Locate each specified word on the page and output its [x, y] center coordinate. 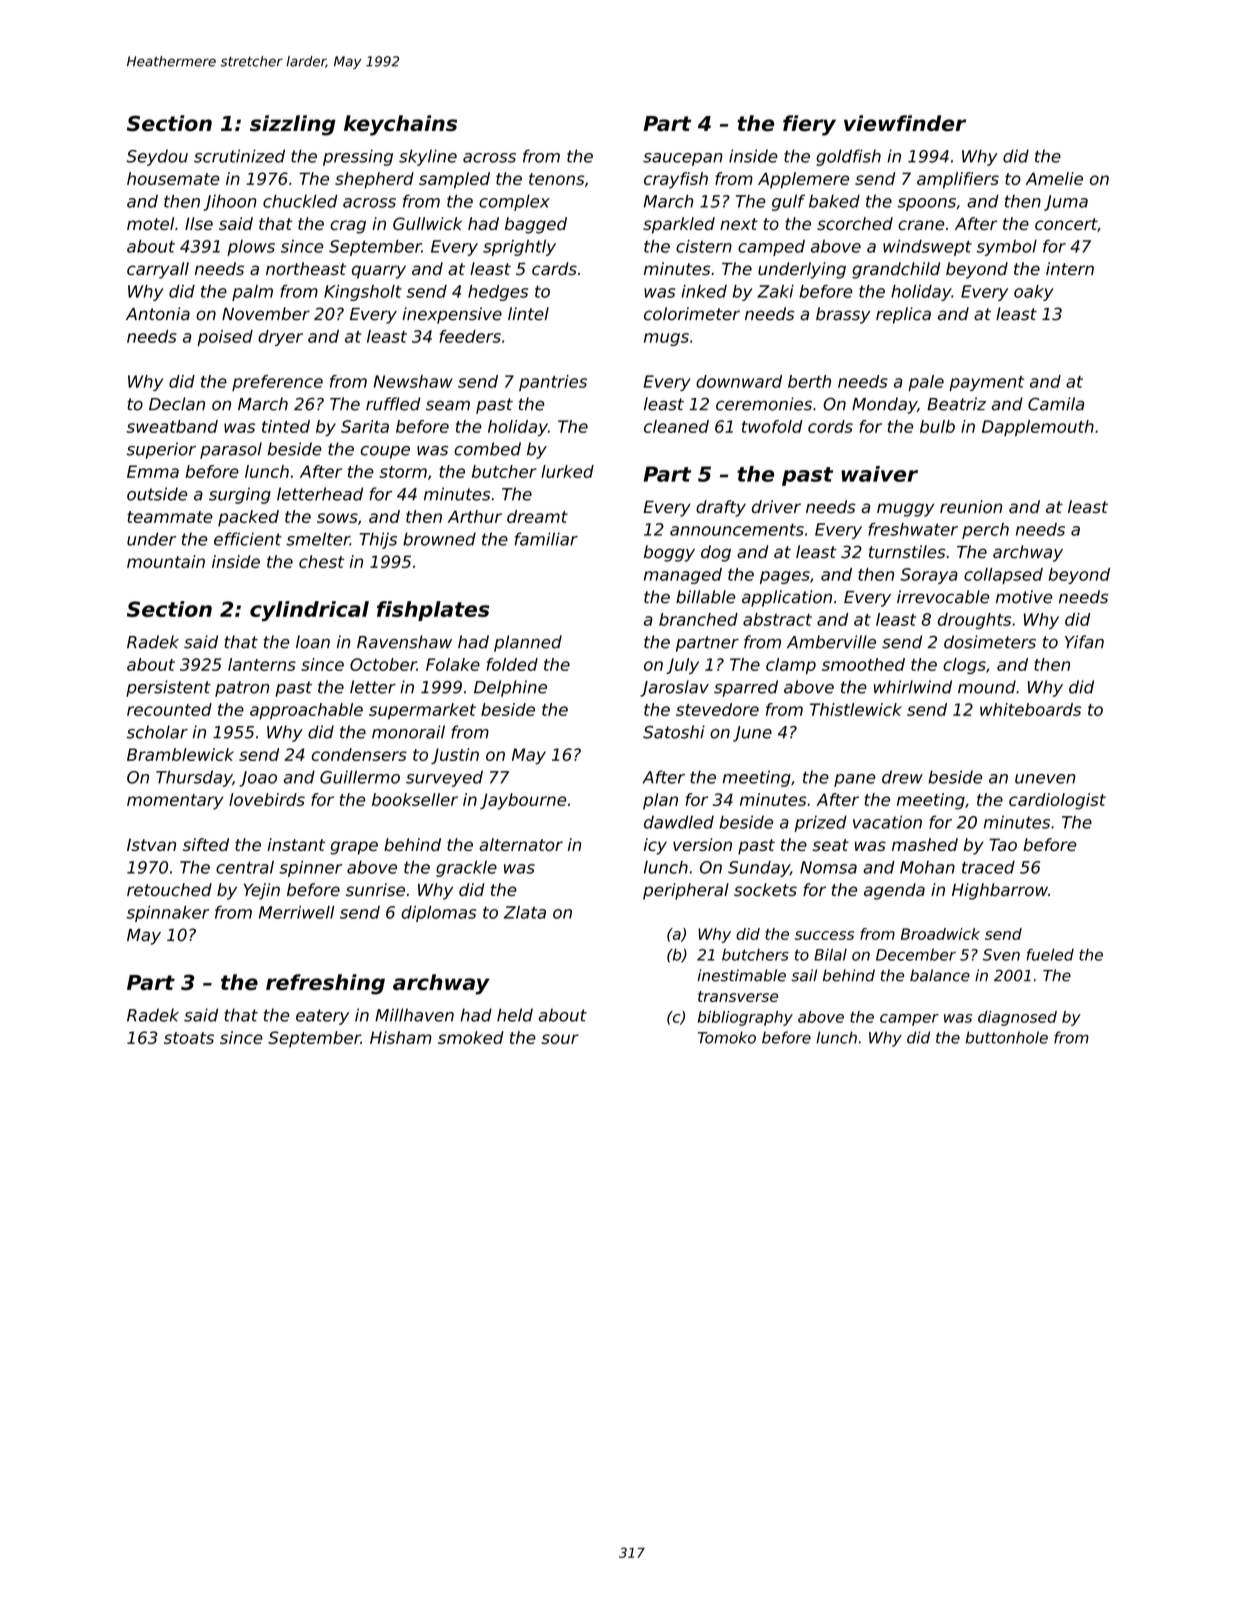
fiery [809, 125]
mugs [666, 339]
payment [986, 383]
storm [403, 472]
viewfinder [905, 123]
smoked [471, 1037]
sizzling [293, 125]
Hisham [401, 1037]
